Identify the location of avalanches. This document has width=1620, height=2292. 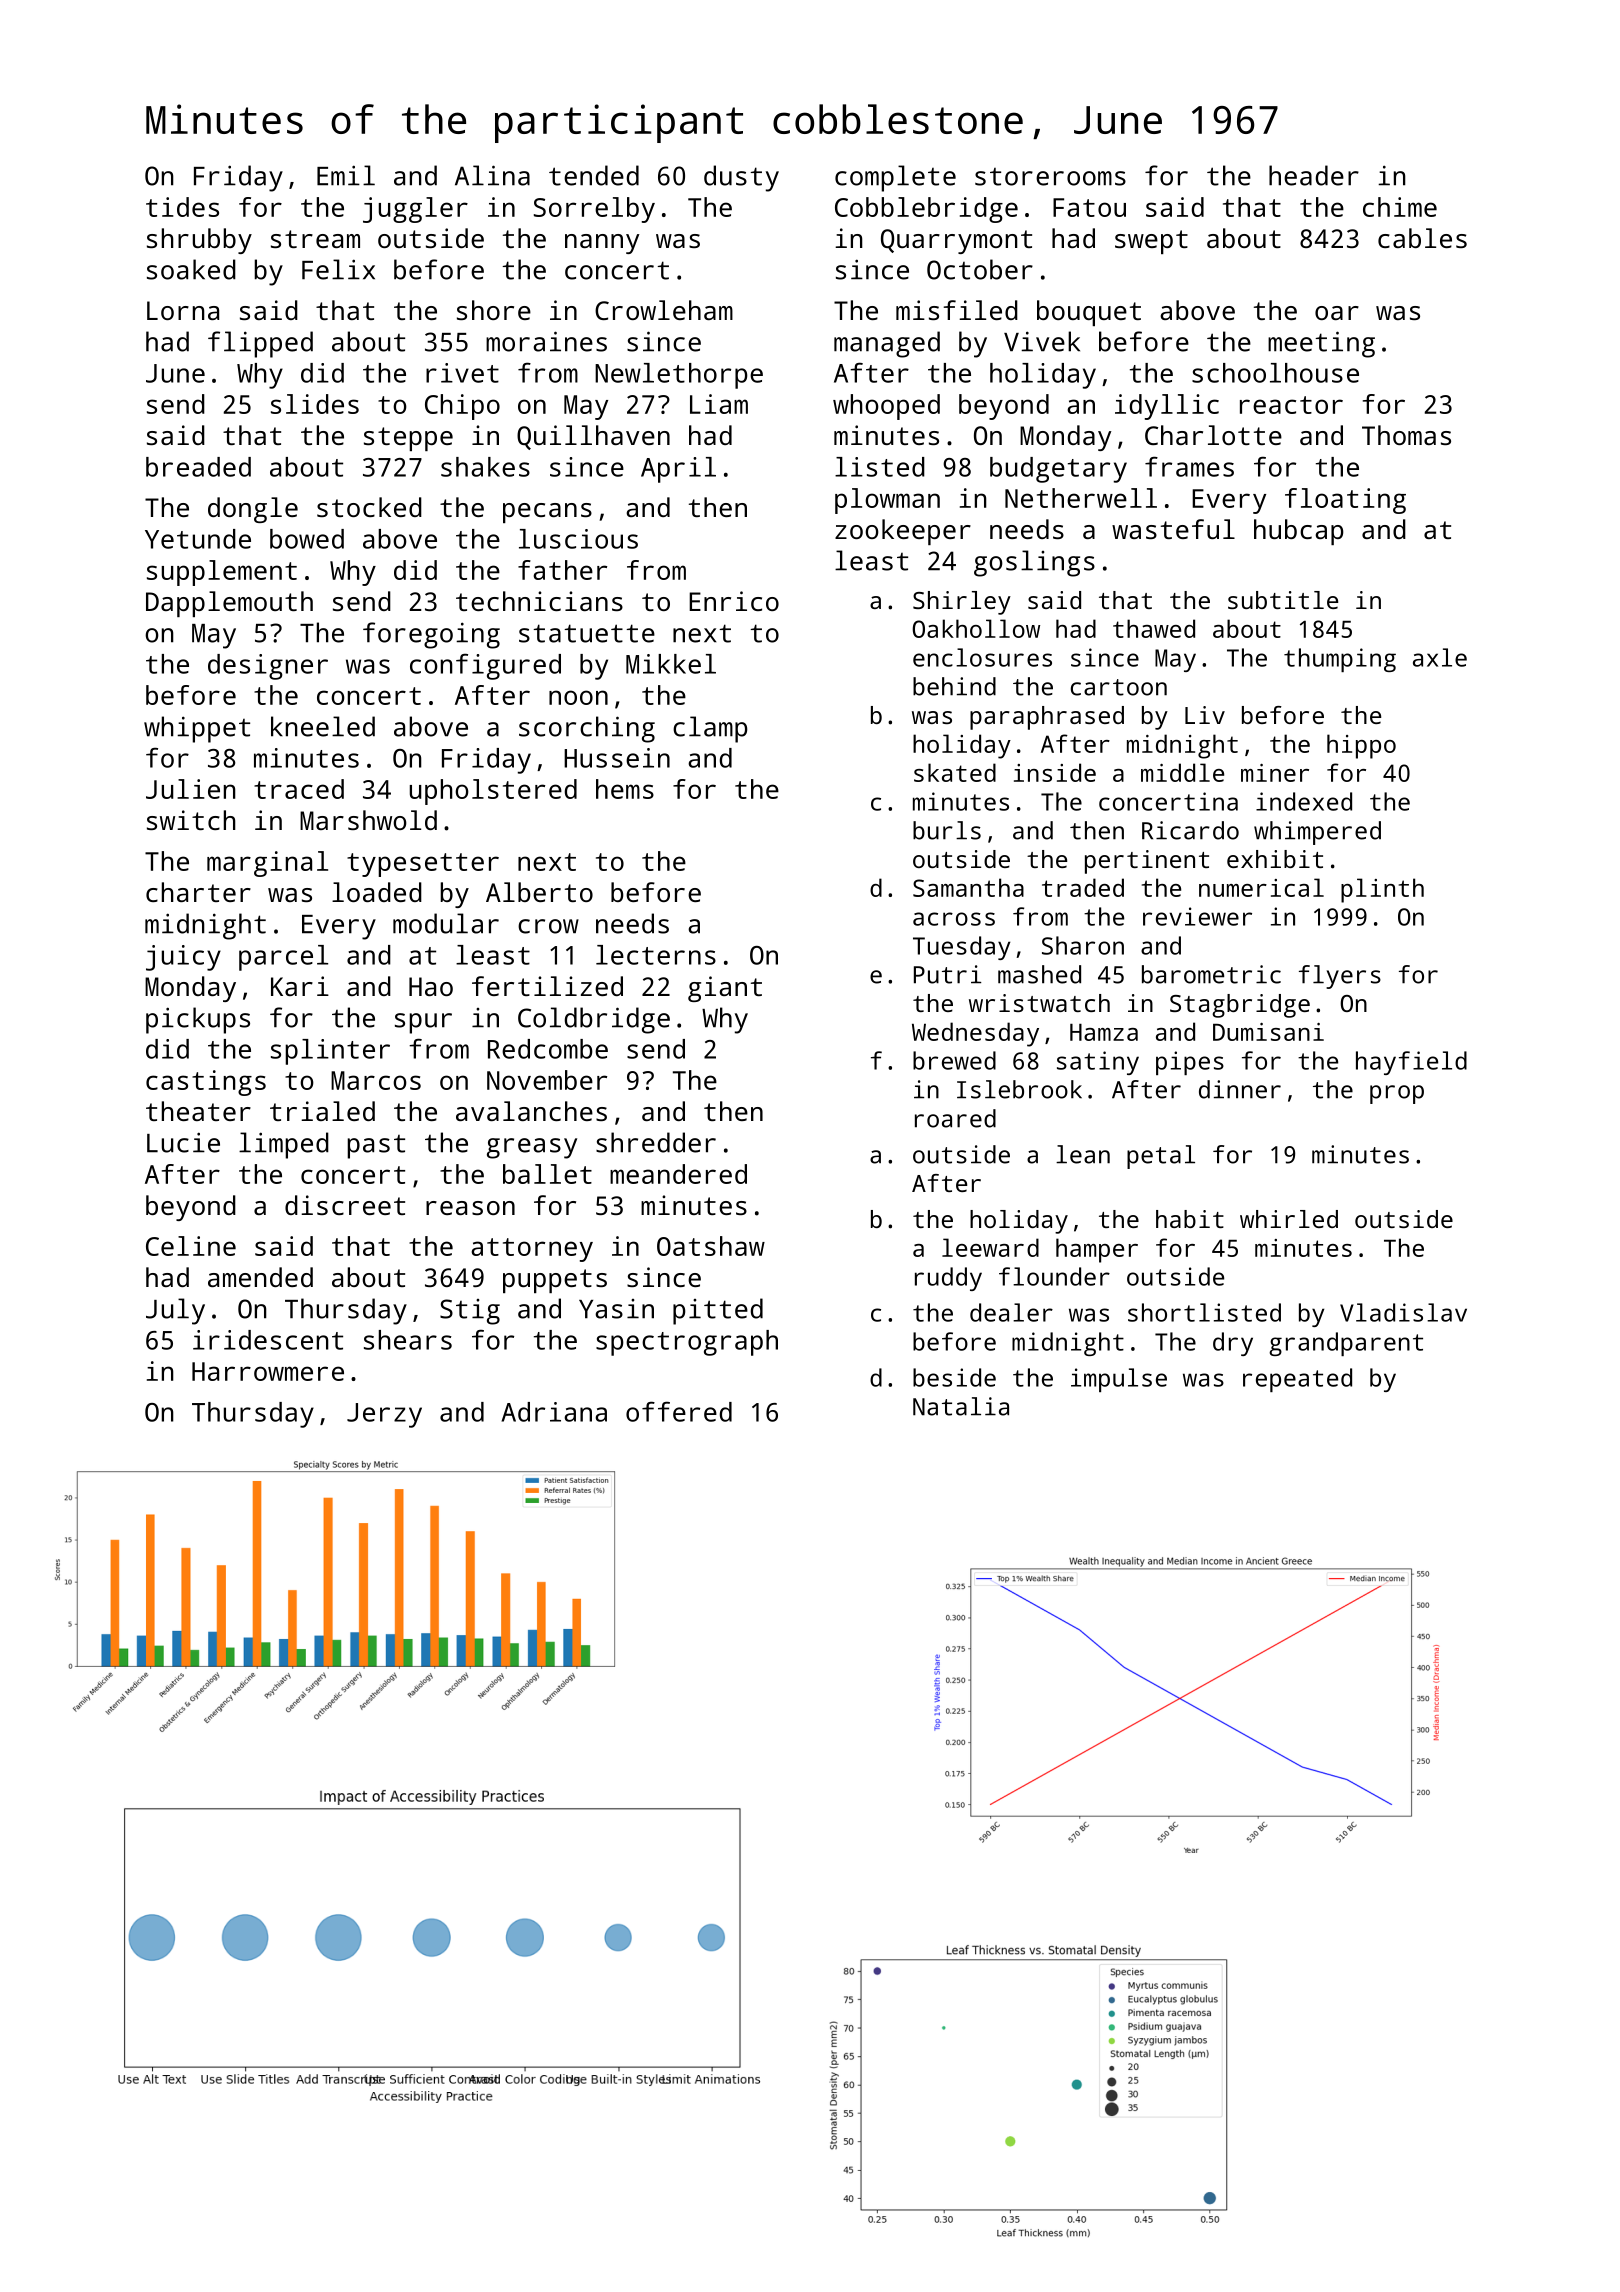
(531, 1111).
